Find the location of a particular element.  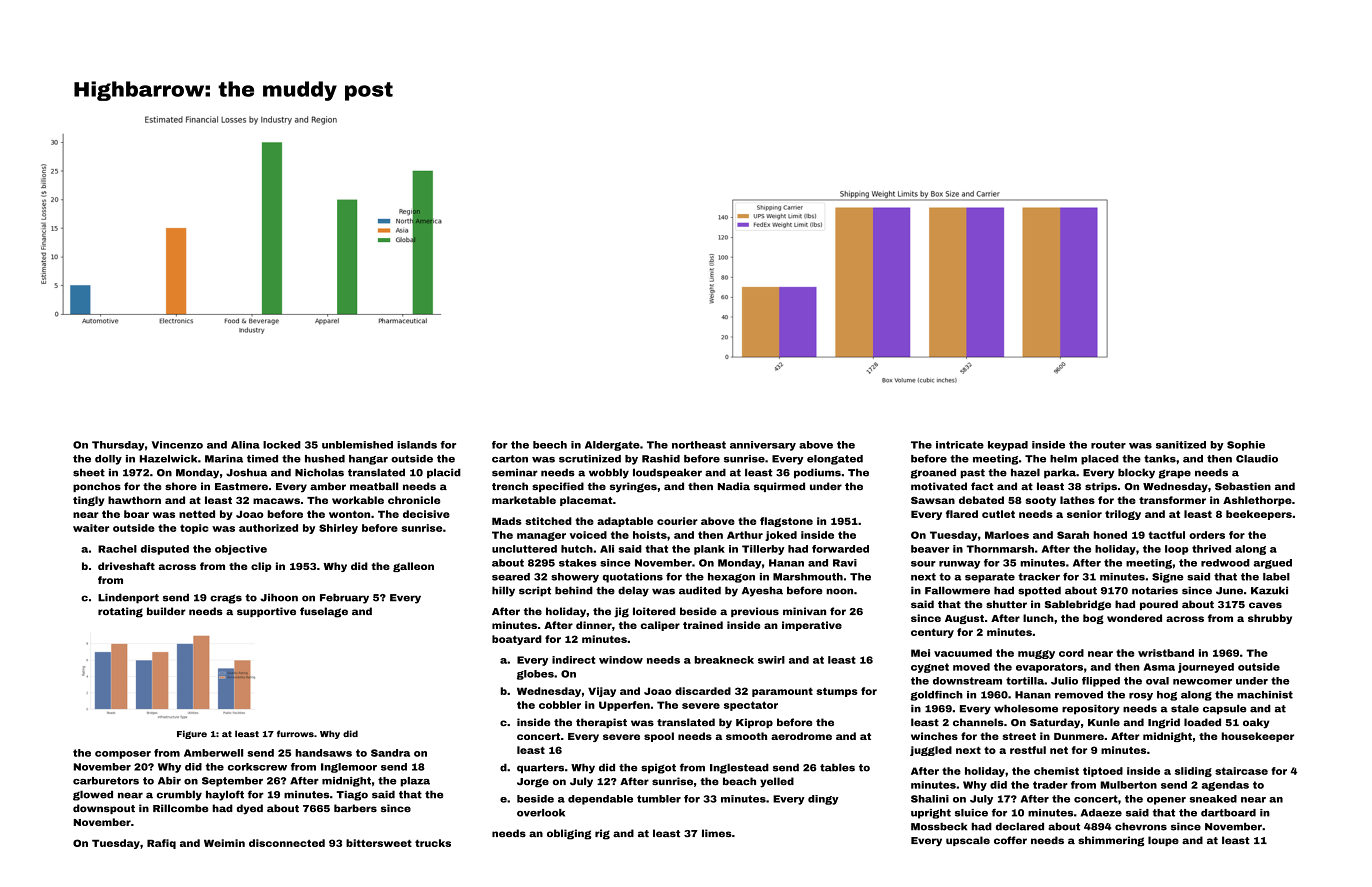

ponchos is located at coordinates (97, 487).
